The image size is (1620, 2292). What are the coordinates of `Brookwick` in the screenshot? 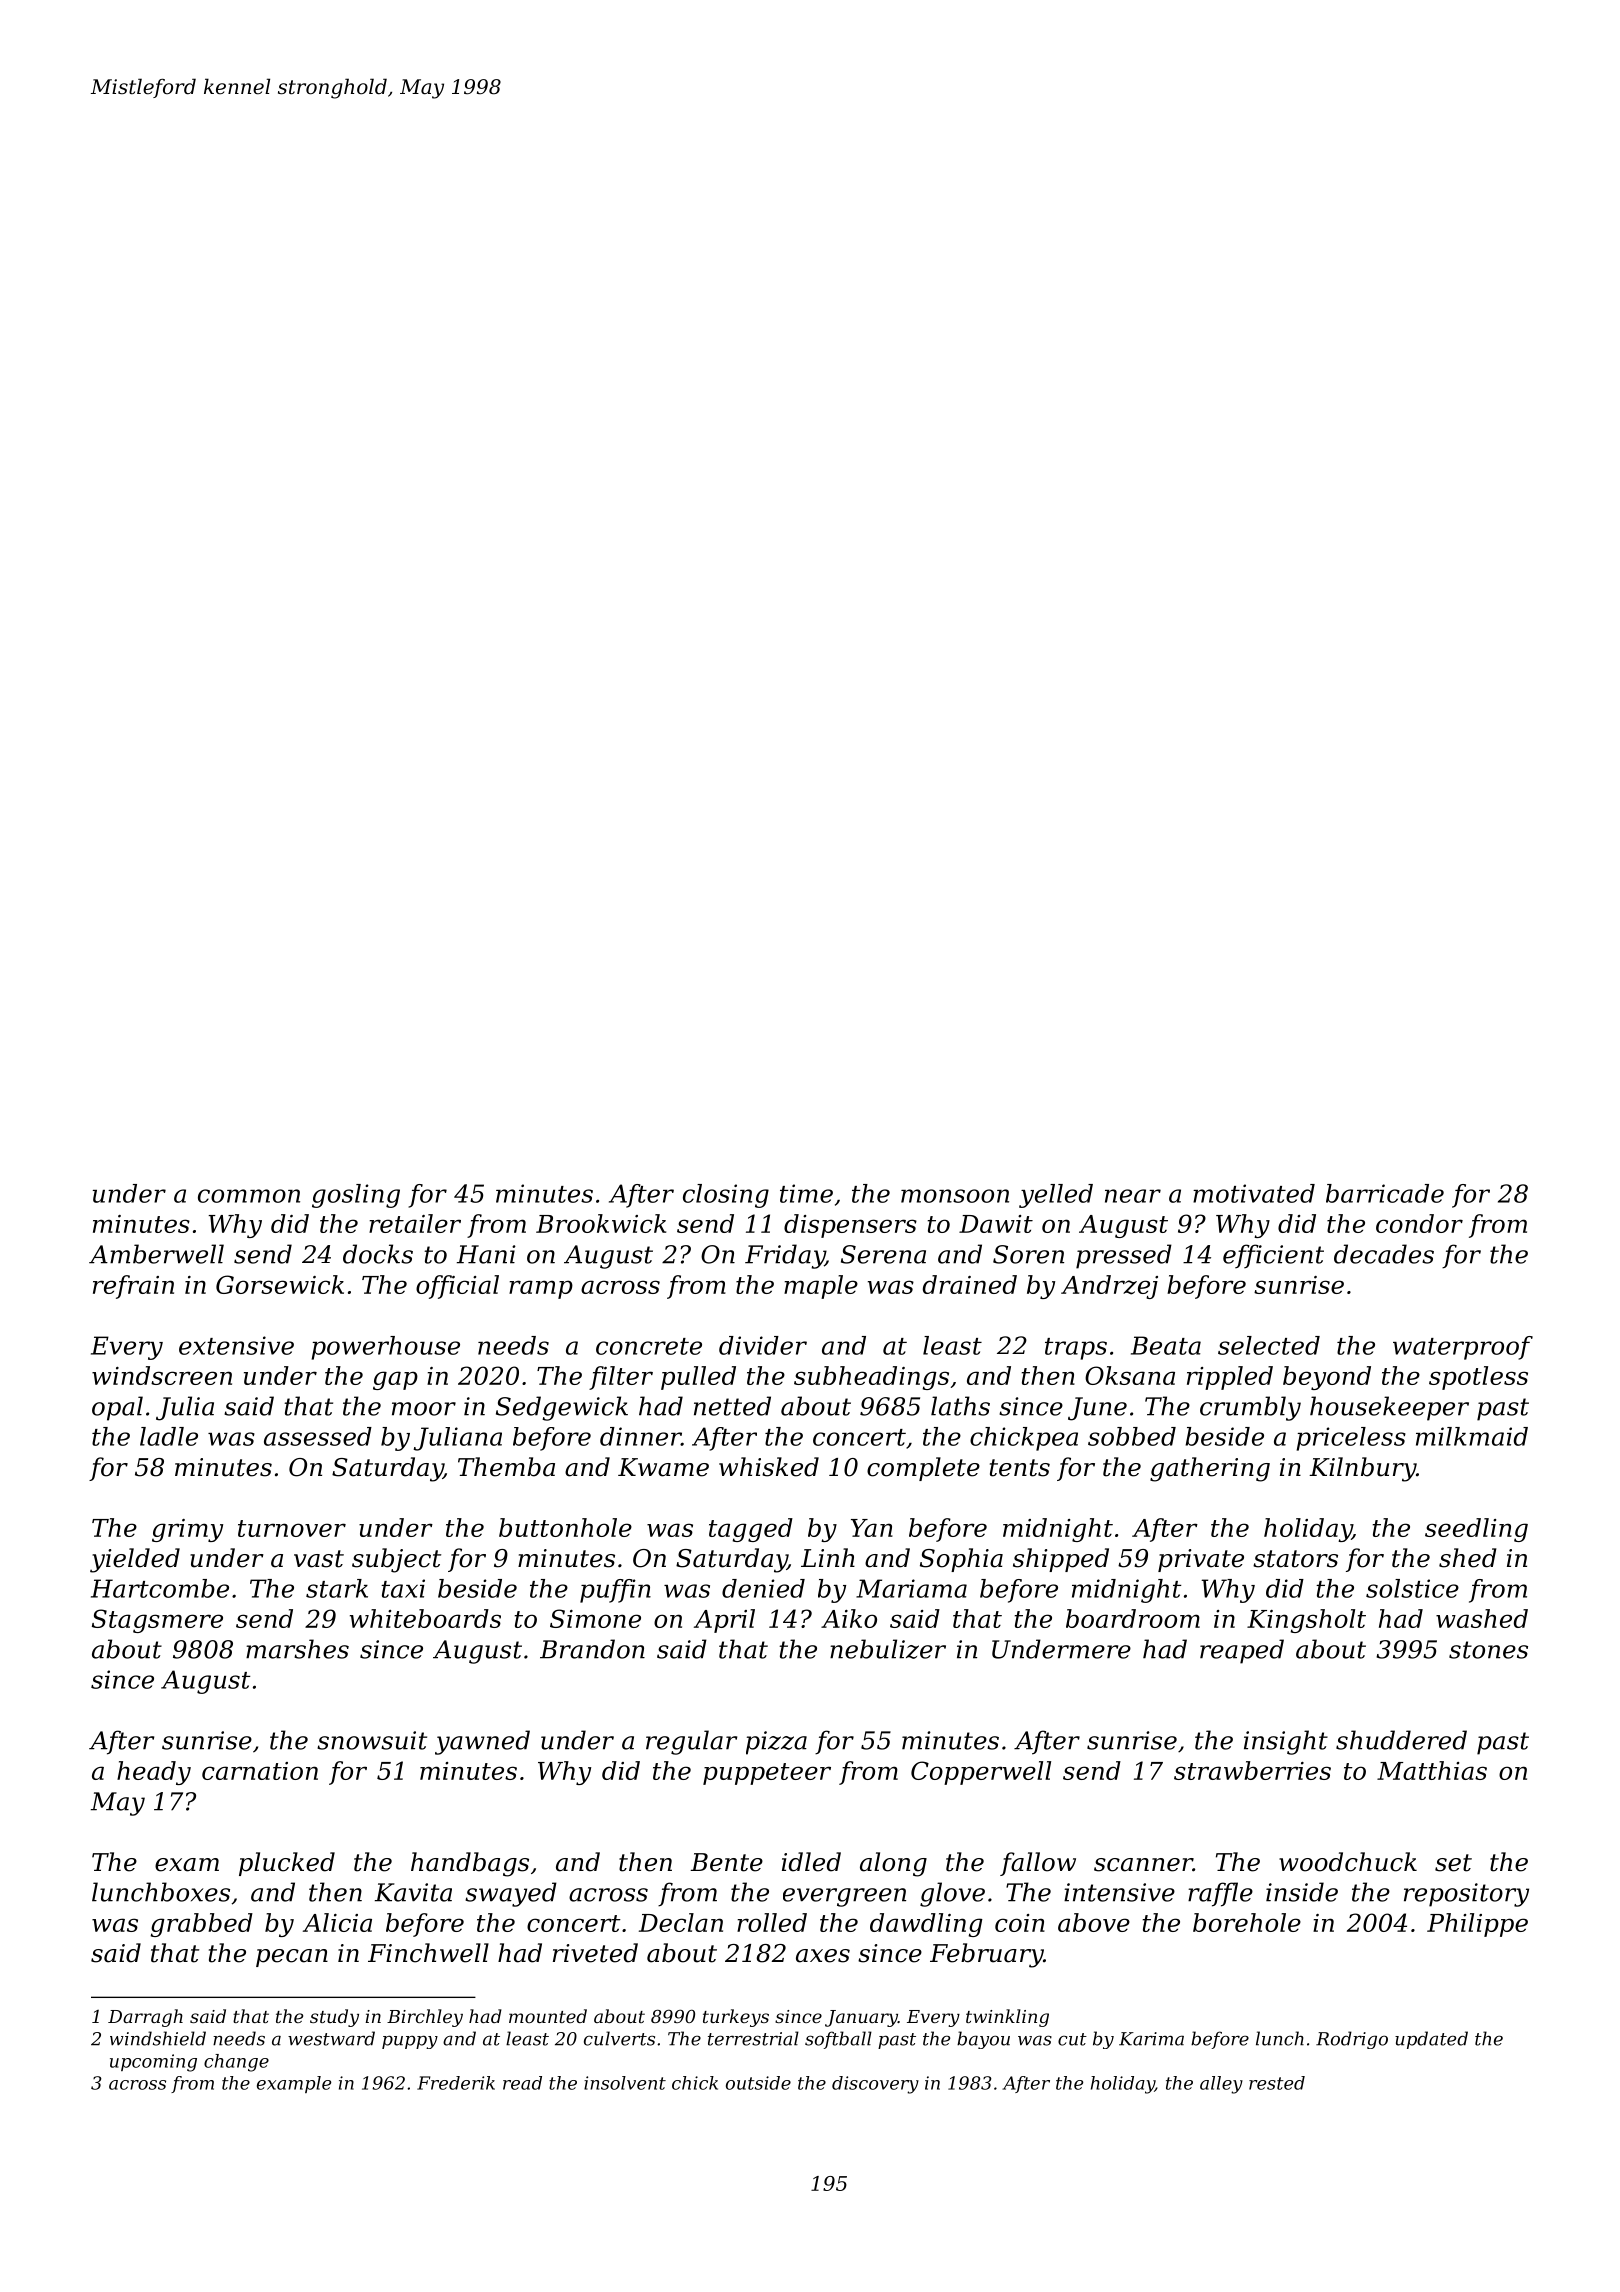 It's located at (601, 1223).
